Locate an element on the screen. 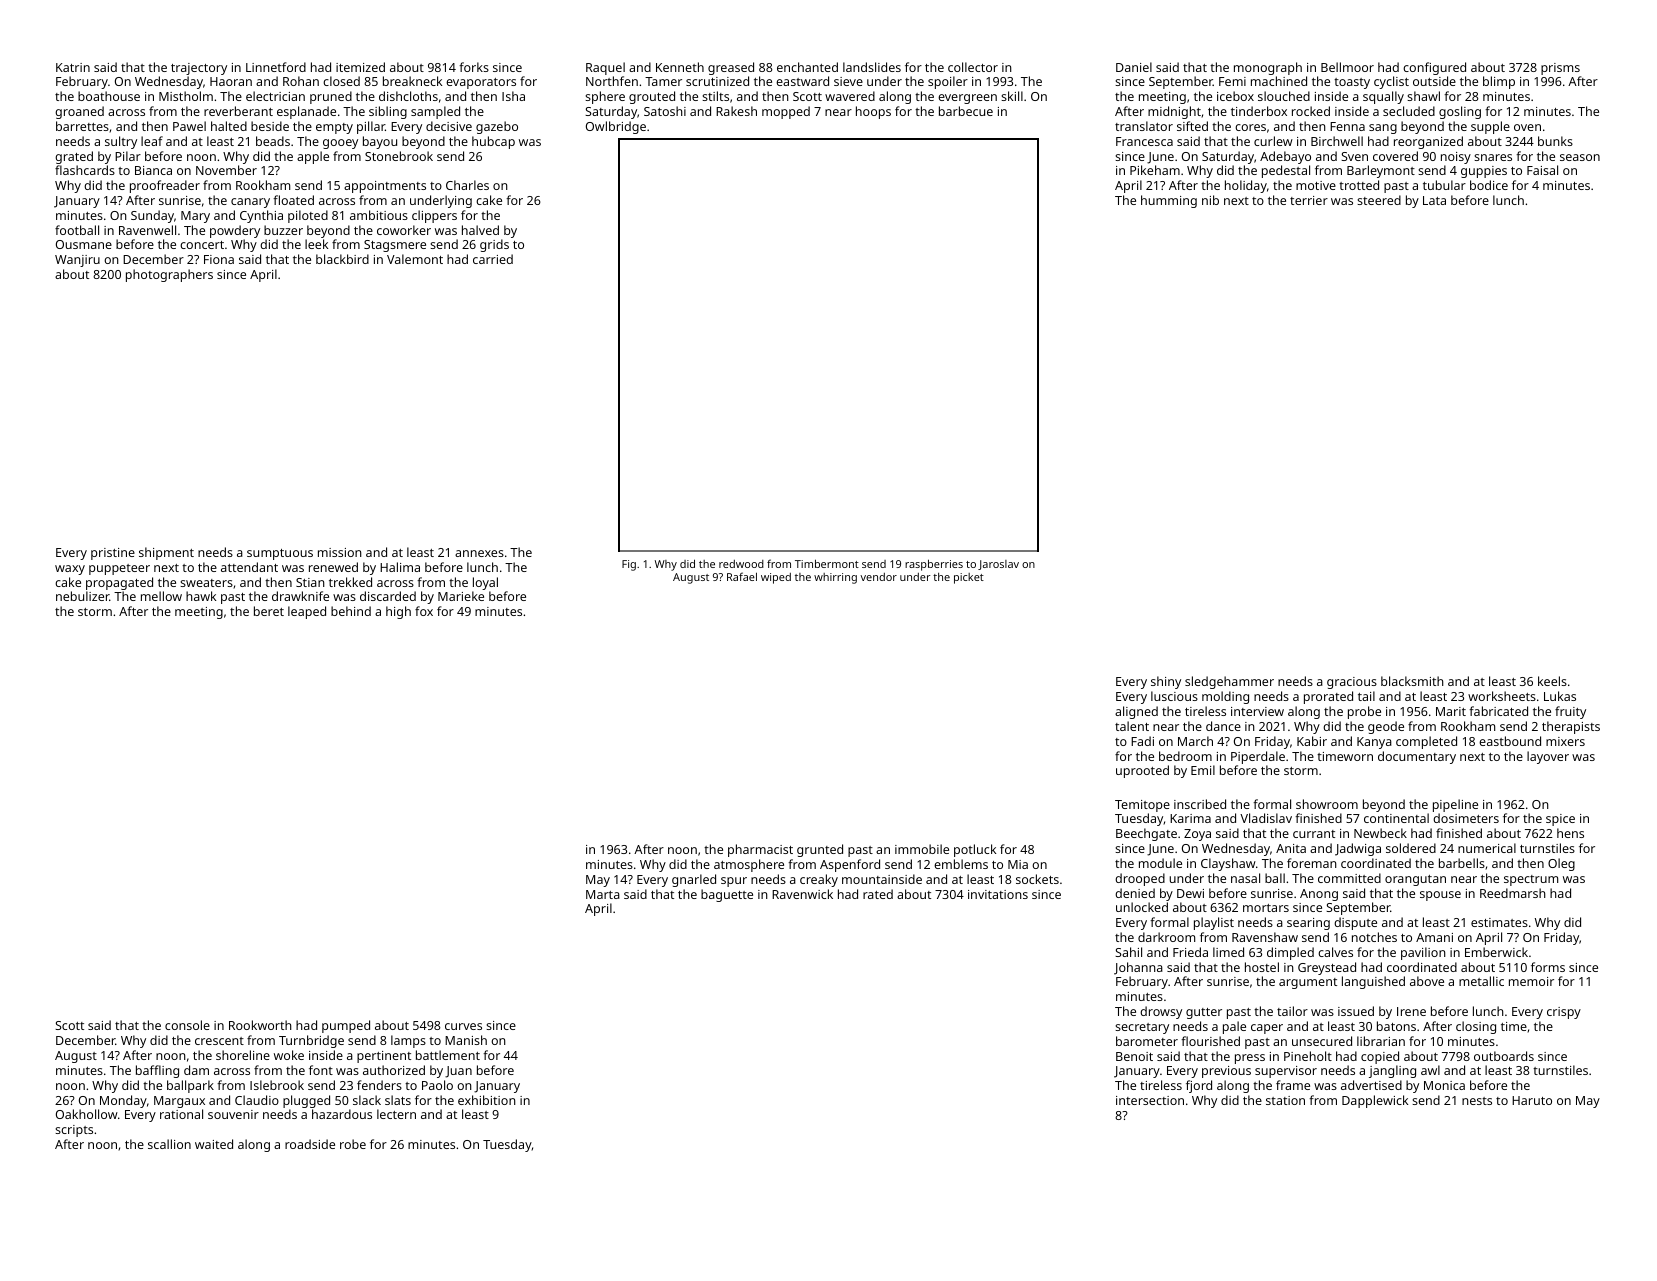 The height and width of the screenshot is (1281, 1657). uprooted is located at coordinates (1142, 771).
